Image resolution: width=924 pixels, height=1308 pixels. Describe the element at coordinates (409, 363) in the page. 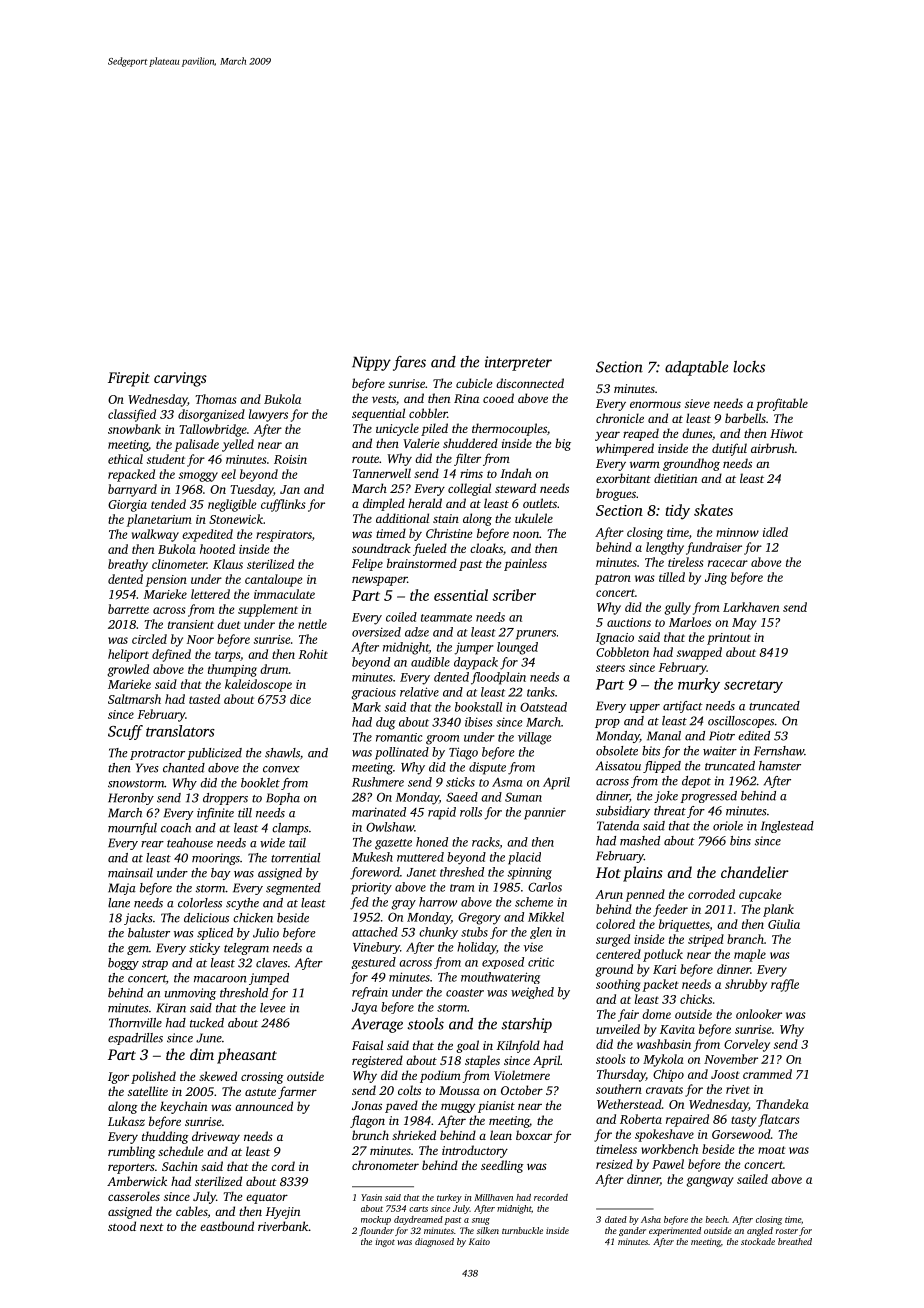

I see `fares` at that location.
